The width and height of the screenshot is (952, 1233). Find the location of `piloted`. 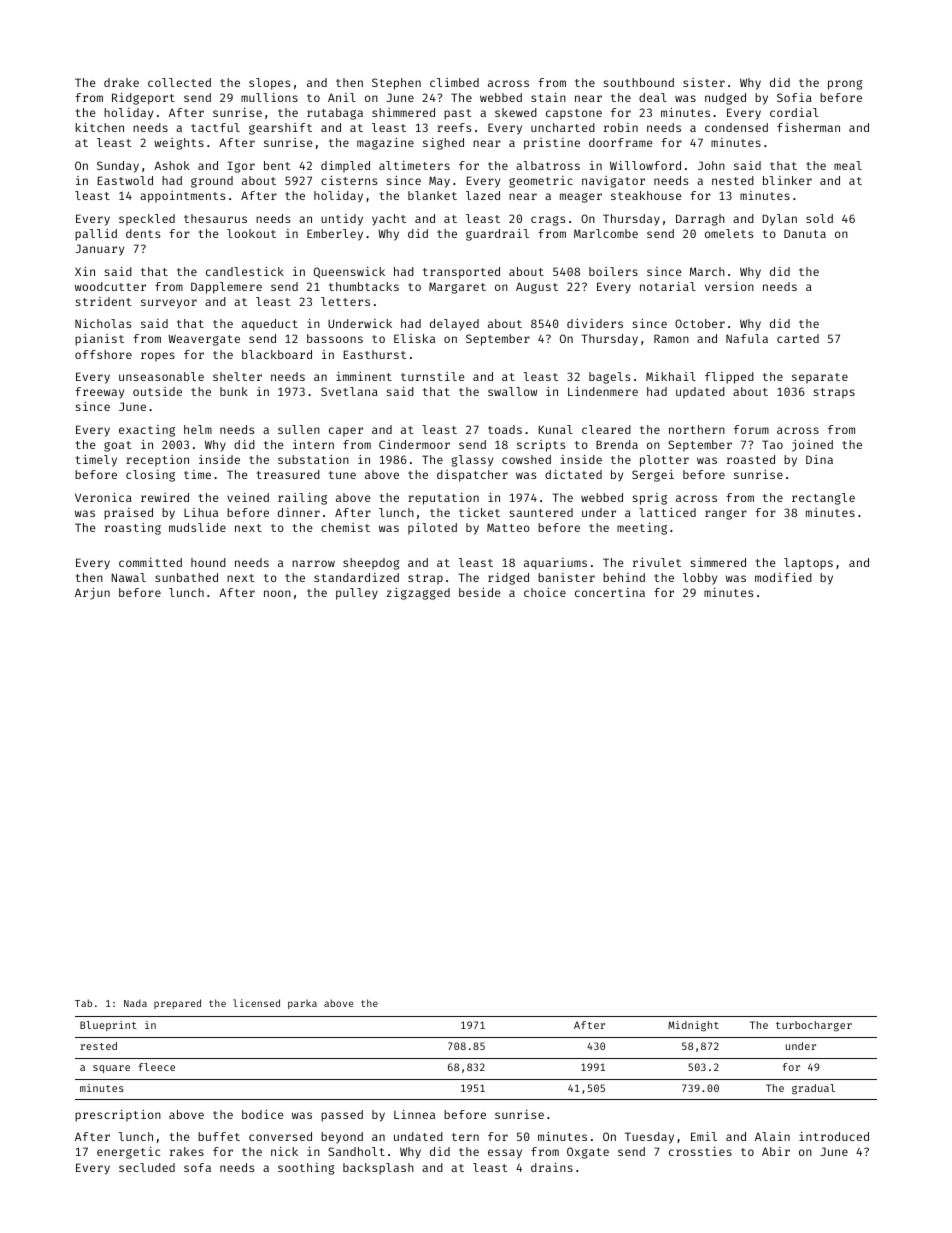

piloted is located at coordinates (432, 529).
